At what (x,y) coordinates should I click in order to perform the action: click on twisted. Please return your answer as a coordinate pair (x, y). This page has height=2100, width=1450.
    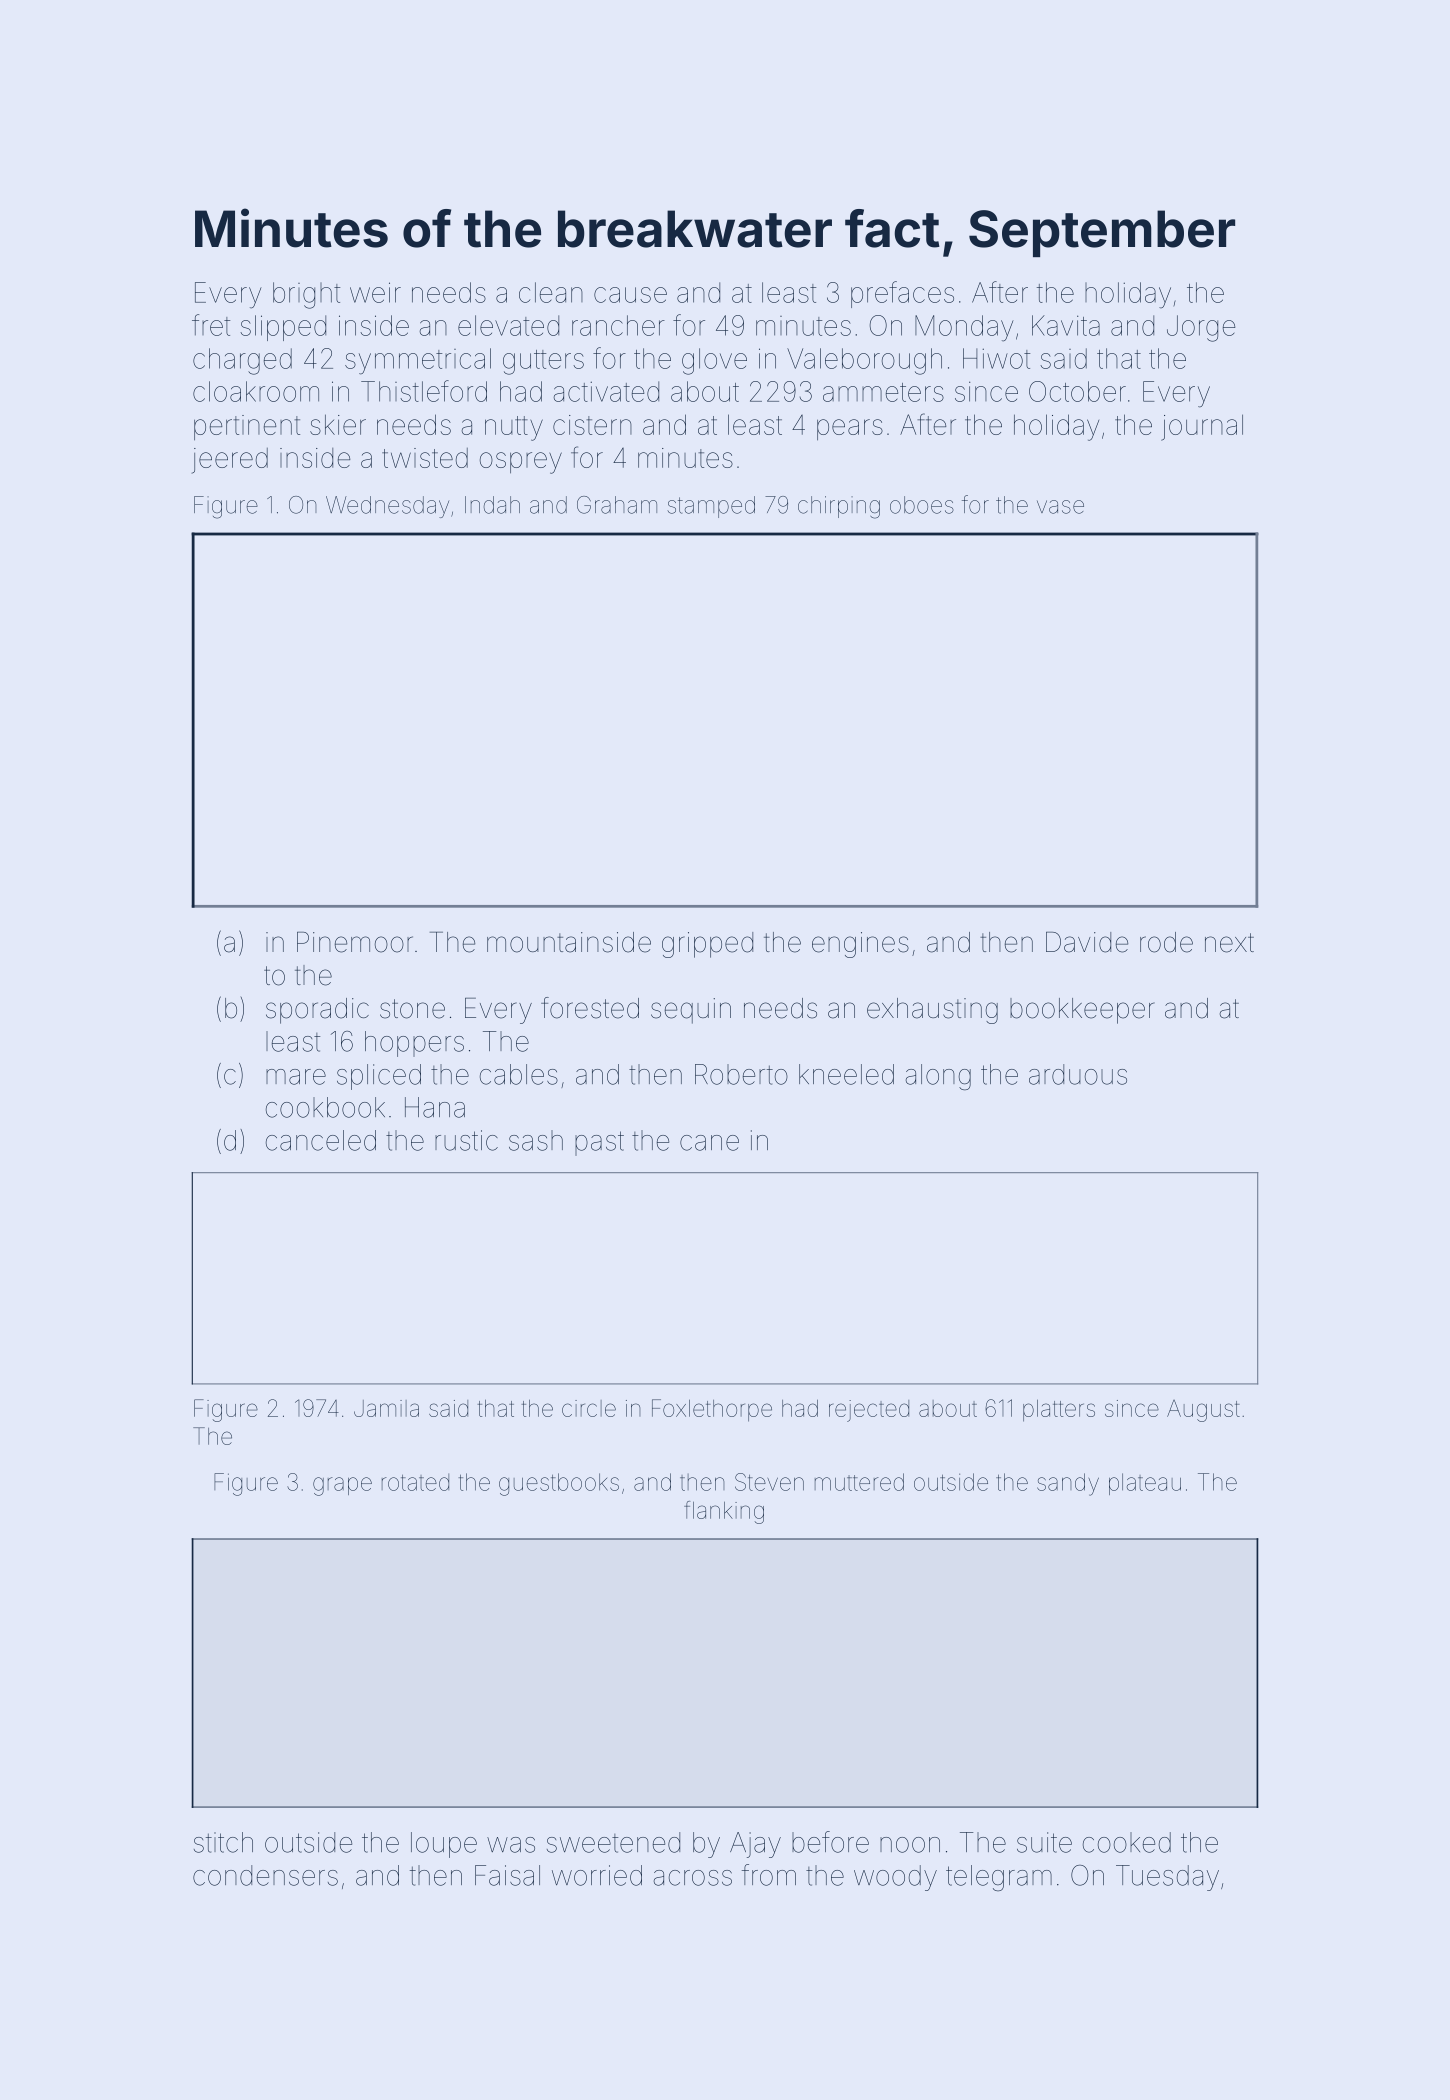
    Looking at the image, I should click on (425, 458).
